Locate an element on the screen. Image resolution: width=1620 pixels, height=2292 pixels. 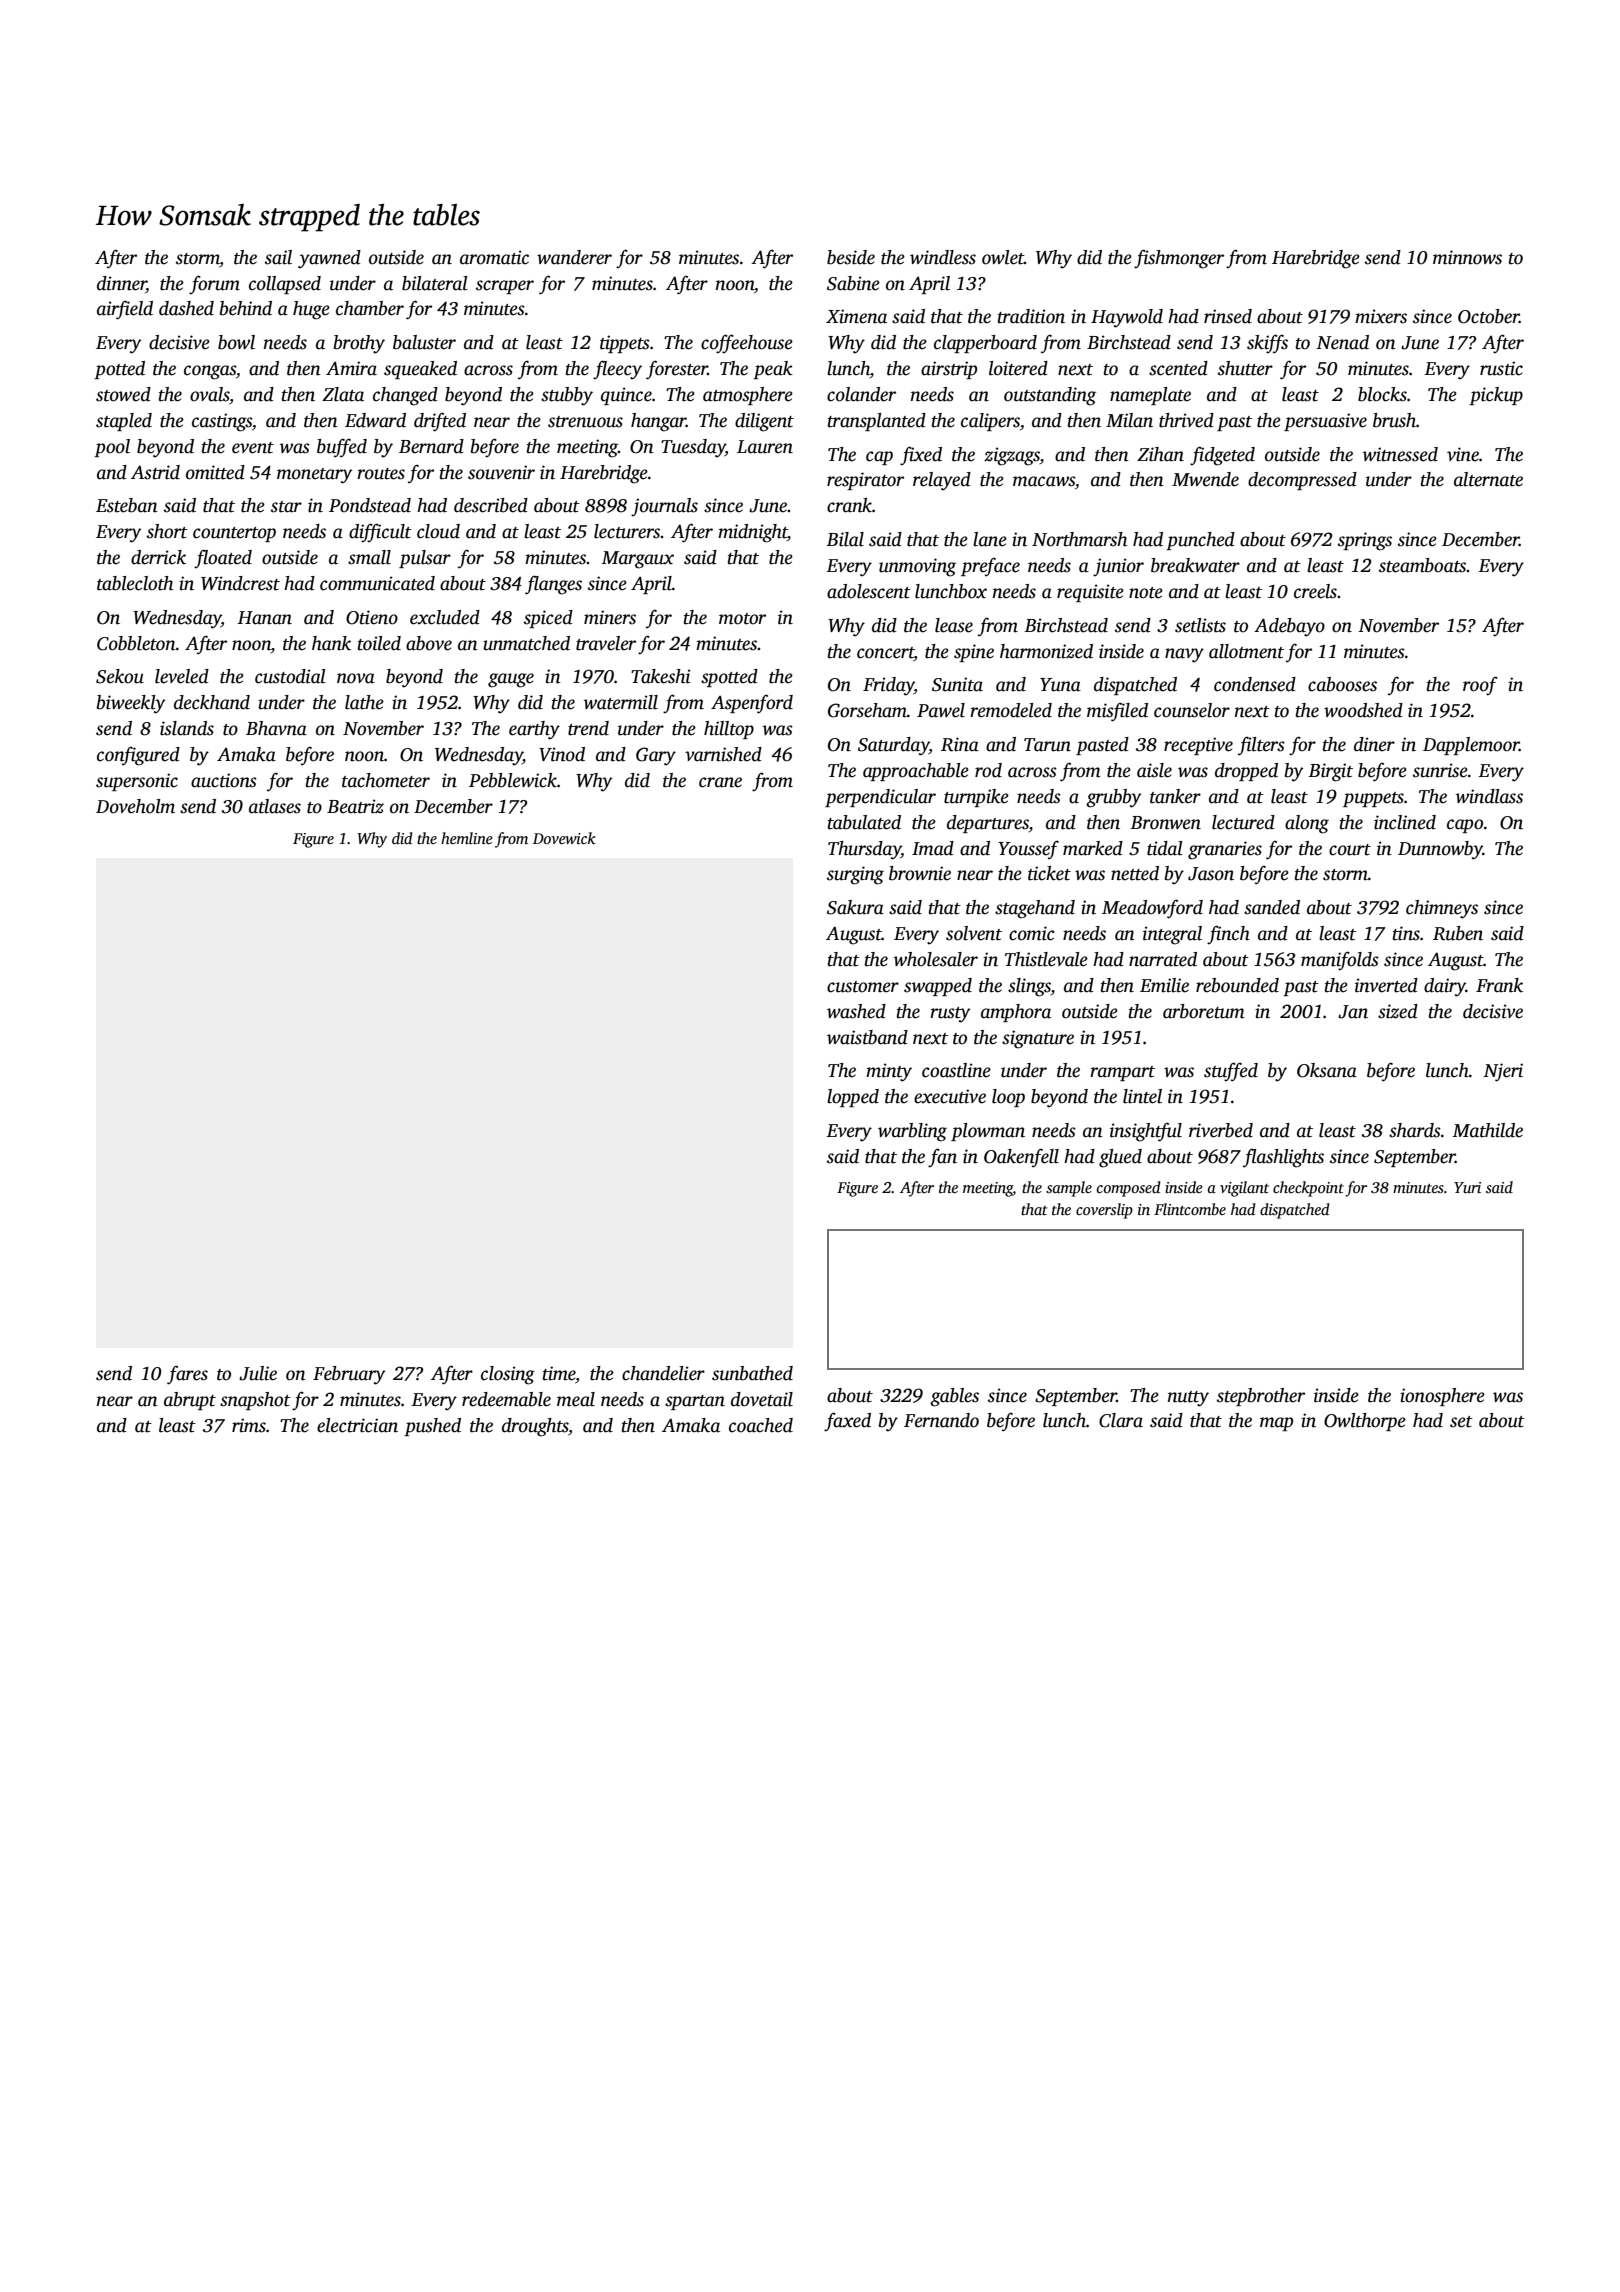
atlases is located at coordinates (275, 806).
